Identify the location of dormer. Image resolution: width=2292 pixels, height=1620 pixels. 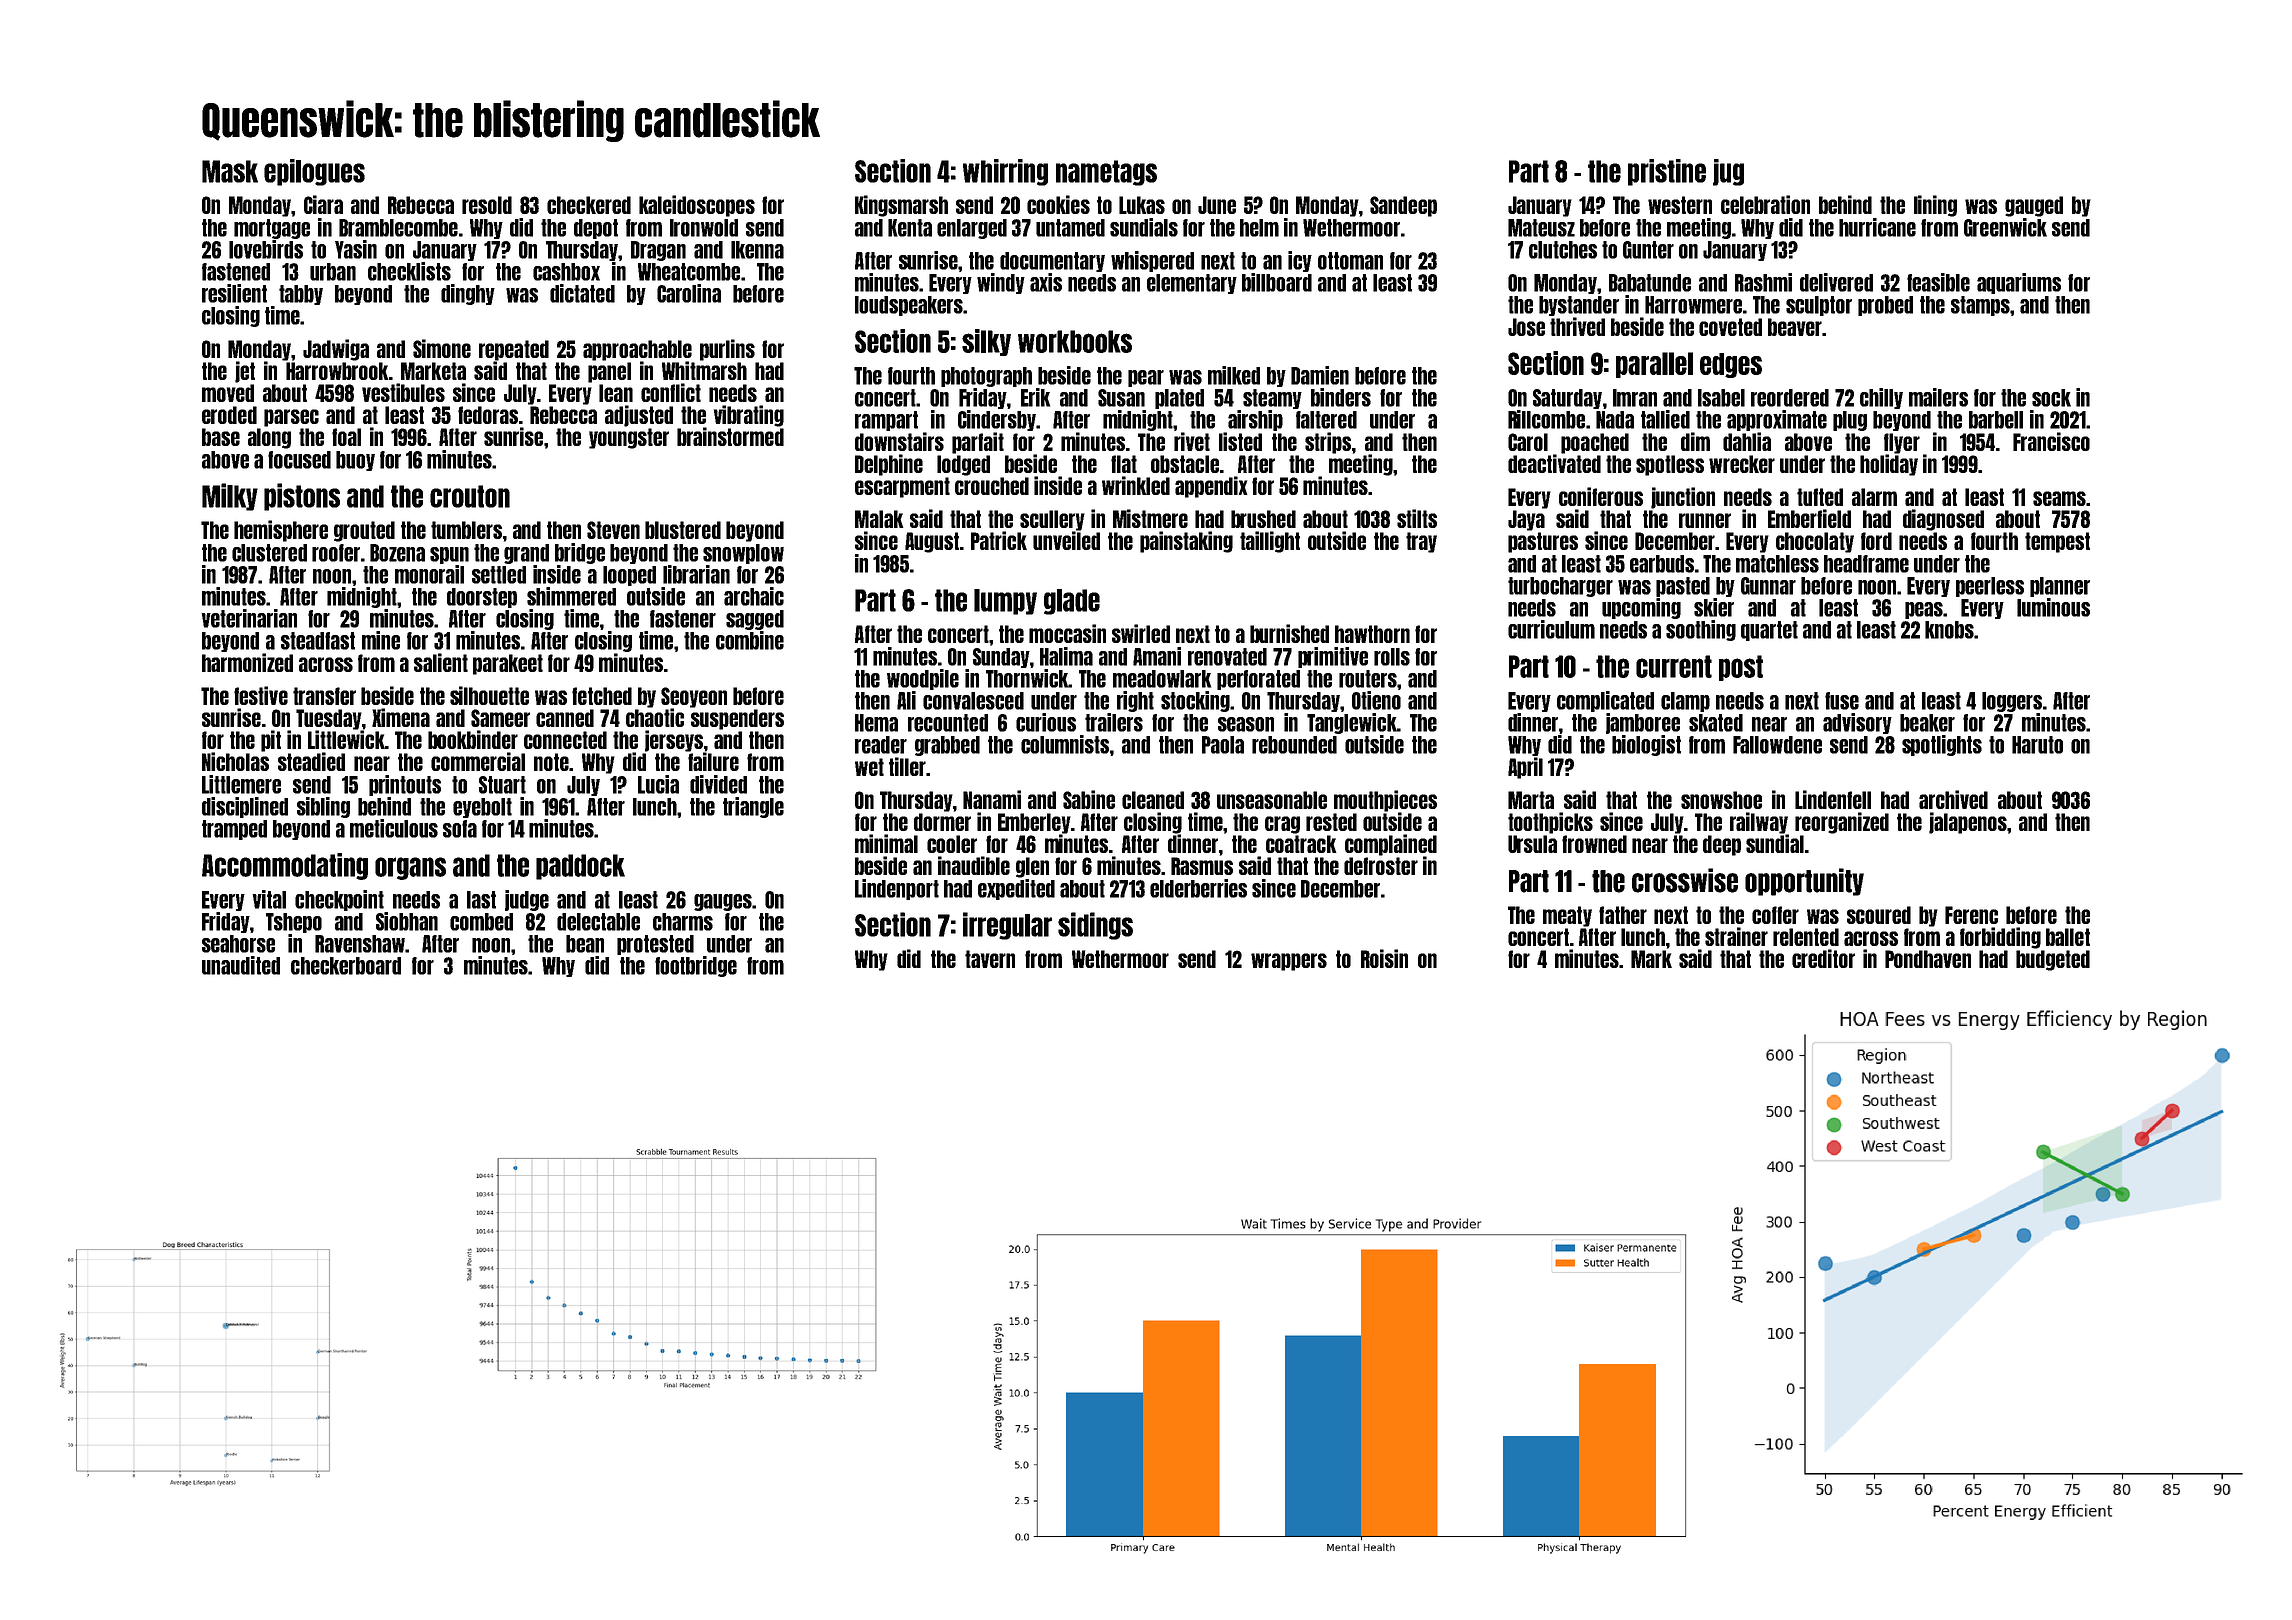
(942, 822).
